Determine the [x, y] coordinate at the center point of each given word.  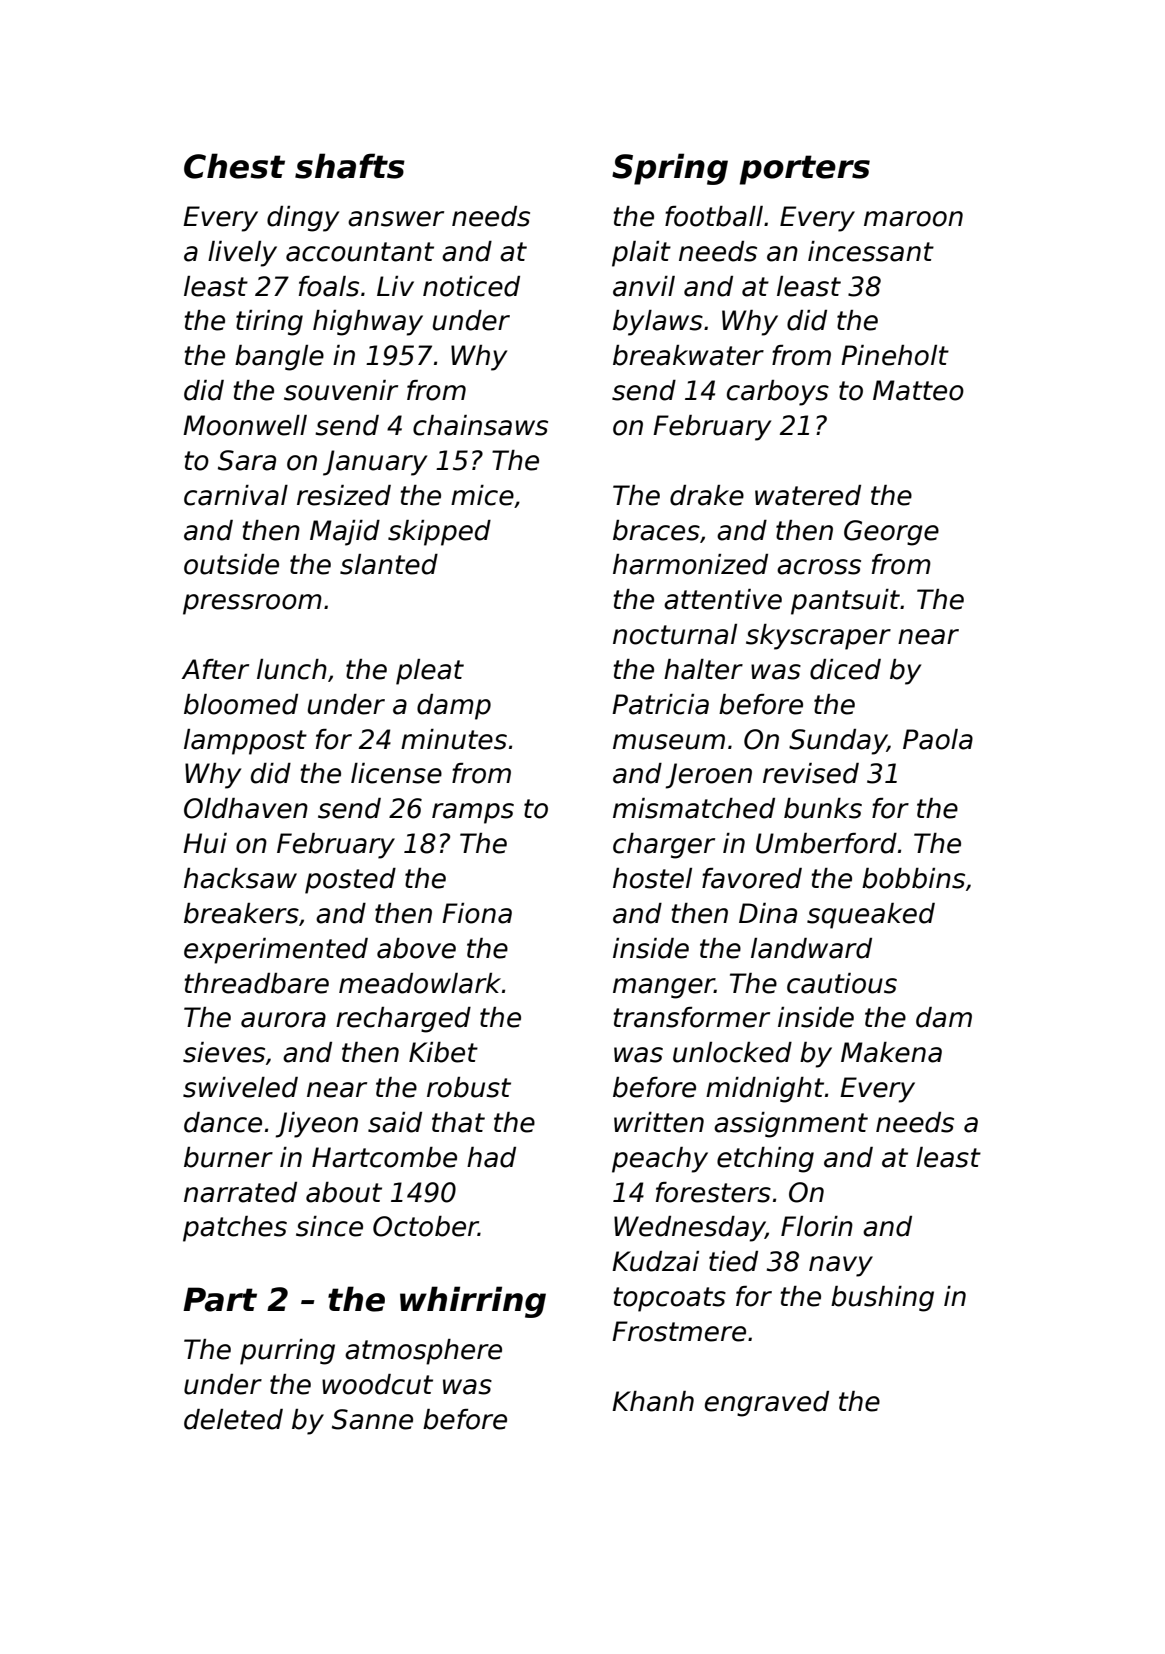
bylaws [658, 323]
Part [220, 1299]
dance [223, 1122]
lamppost [245, 742]
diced [845, 669]
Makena [891, 1052]
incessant [871, 251]
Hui [205, 843]
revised [811, 773]
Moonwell [245, 425]
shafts [350, 166]
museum [669, 742]
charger [664, 846]
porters [805, 170]
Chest [234, 166]
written [659, 1122]
